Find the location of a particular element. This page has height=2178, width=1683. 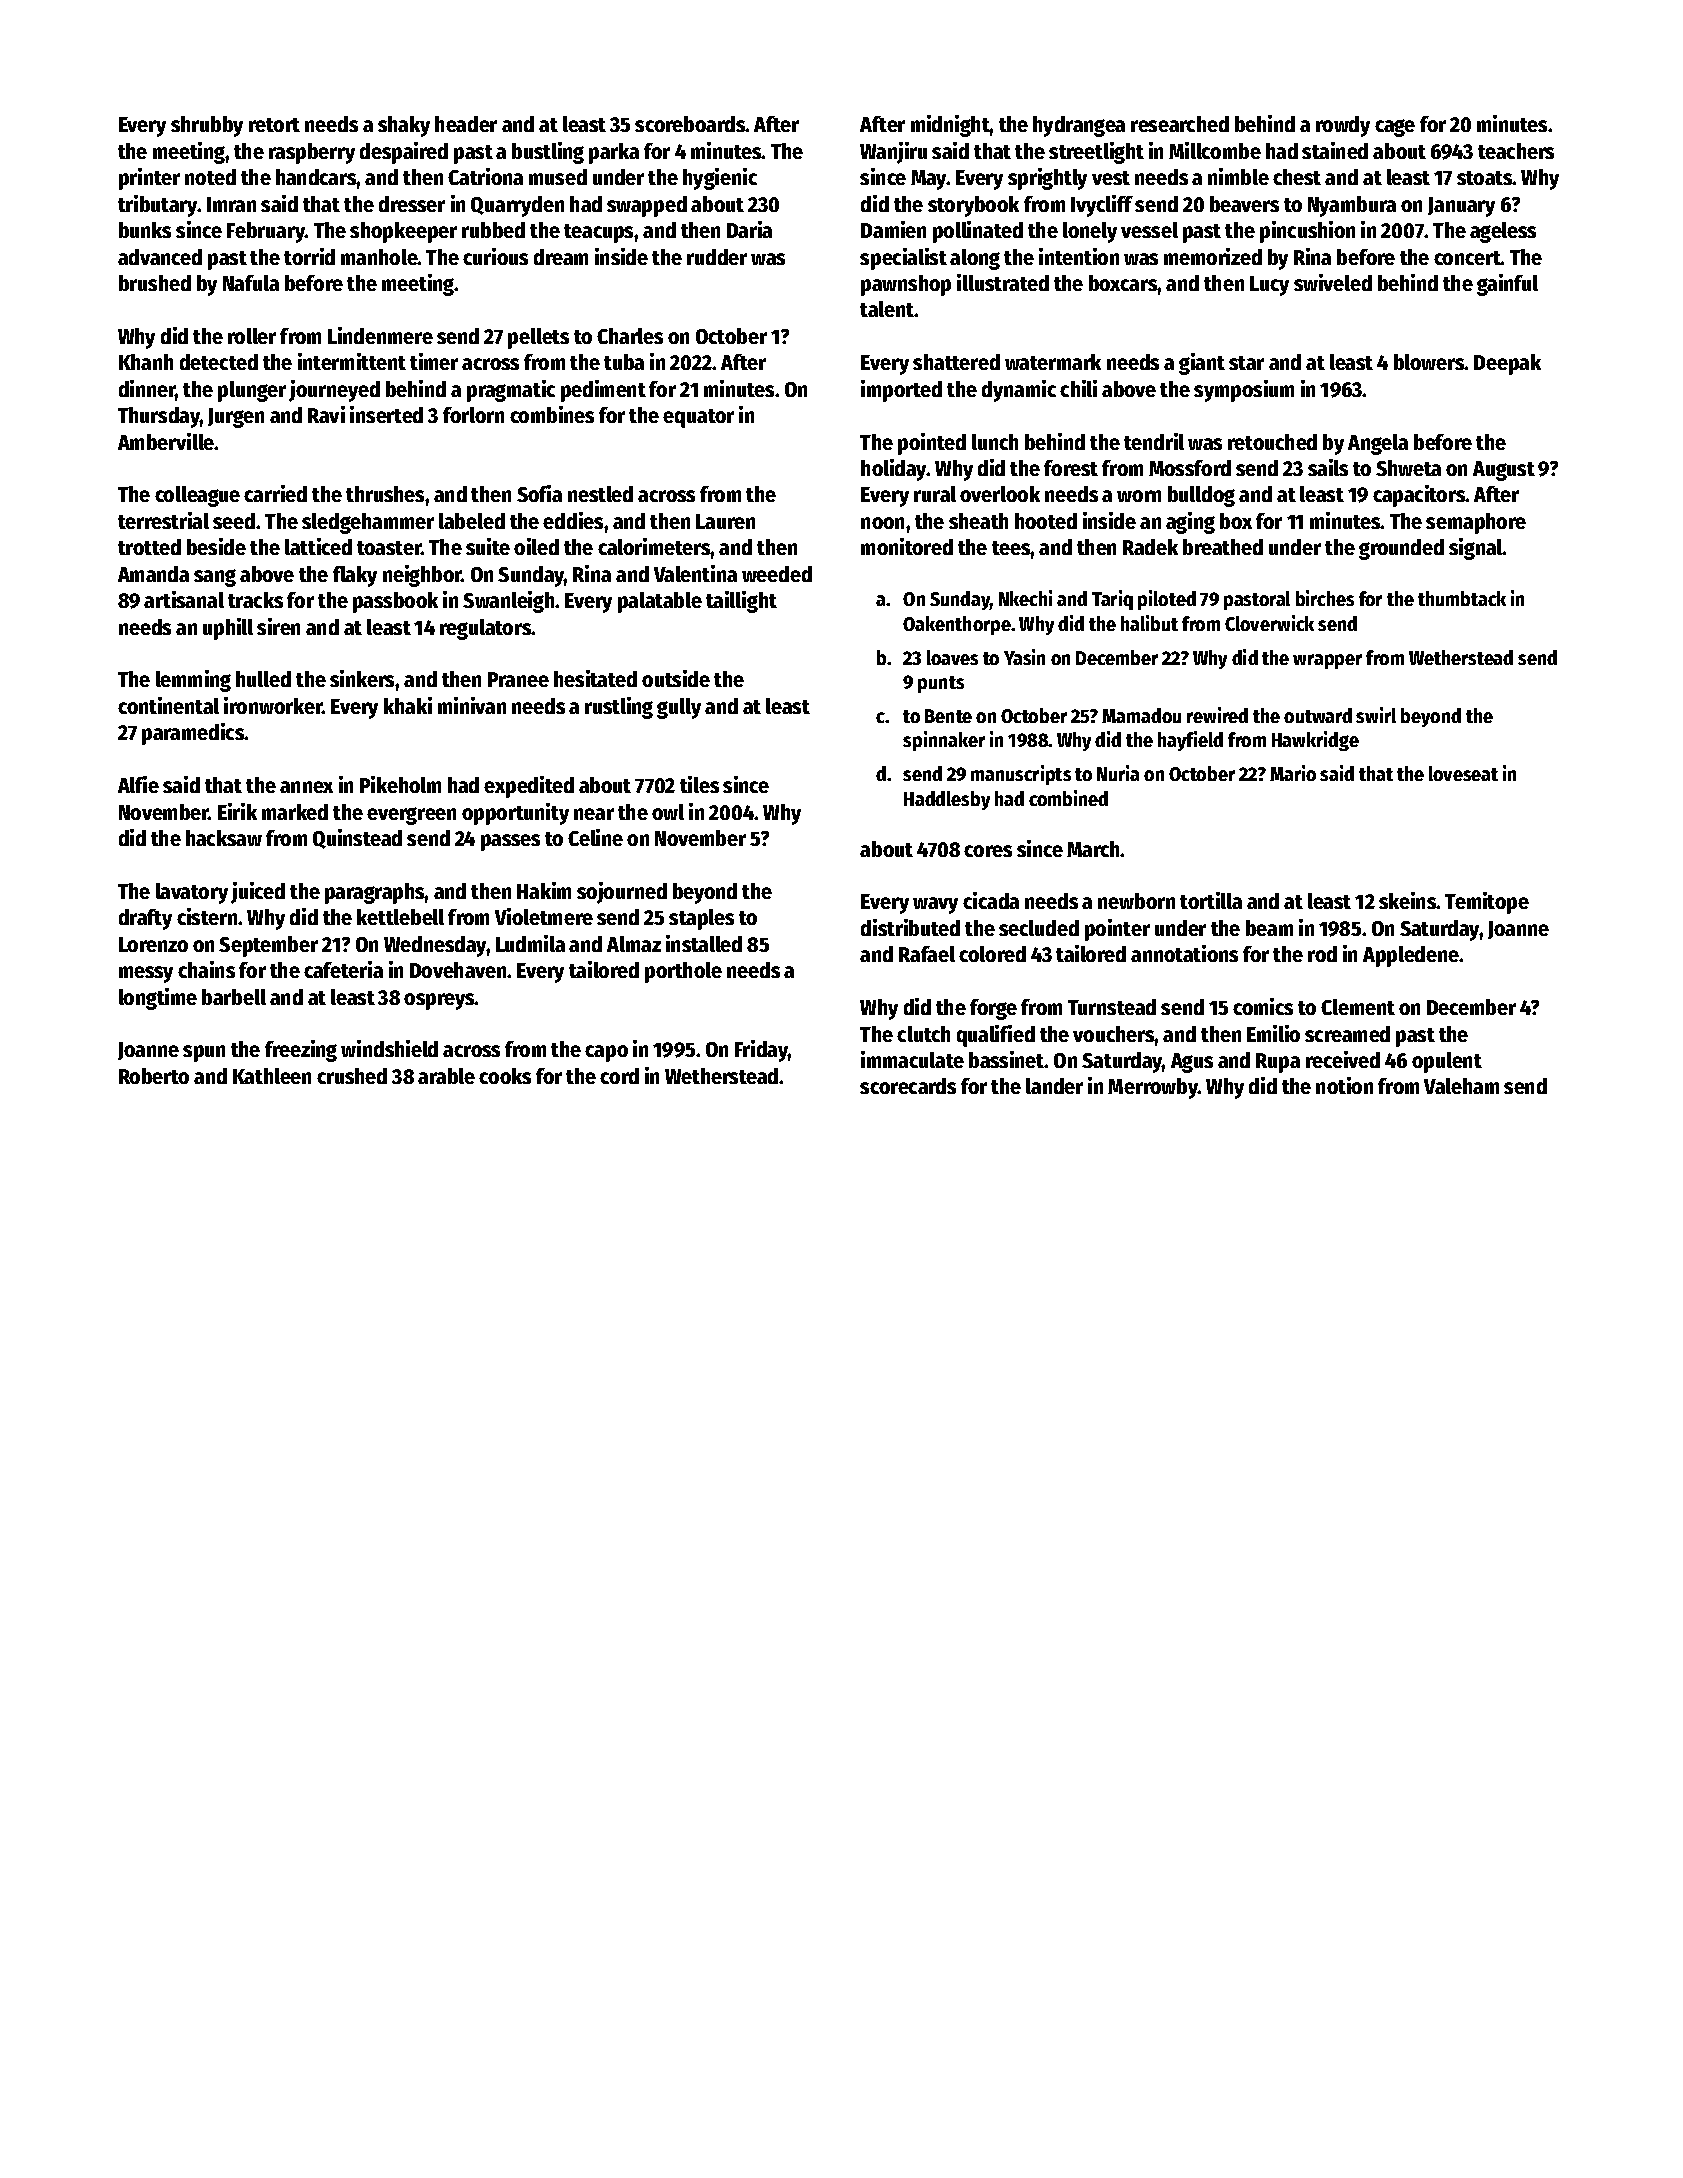

swiveled is located at coordinates (1333, 282).
